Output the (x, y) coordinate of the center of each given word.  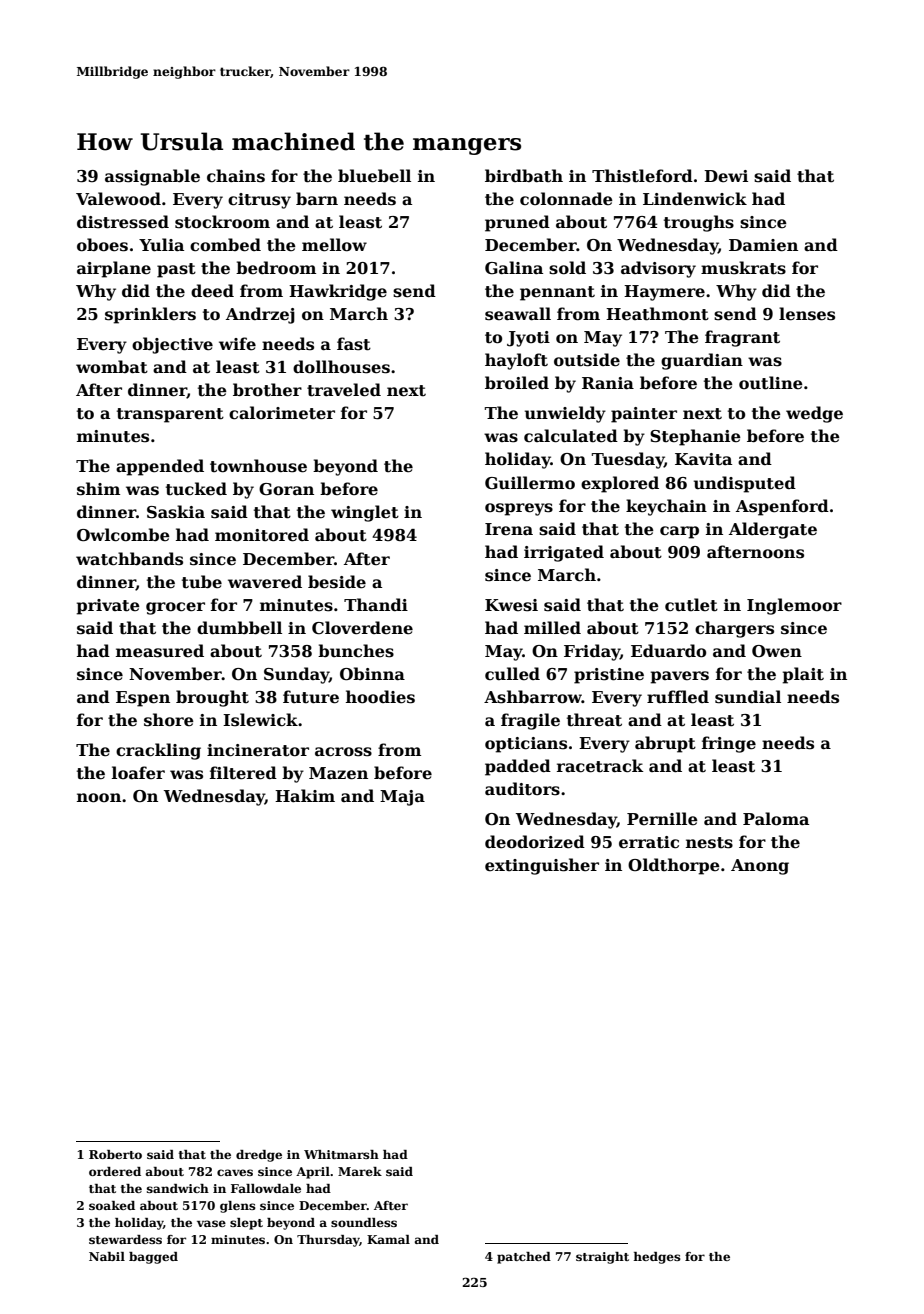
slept (246, 1224)
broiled (517, 383)
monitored (262, 535)
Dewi (726, 176)
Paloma (776, 819)
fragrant (742, 338)
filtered (243, 773)
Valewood (118, 199)
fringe (729, 744)
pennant (557, 293)
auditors (522, 789)
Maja (402, 798)
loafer (138, 773)
